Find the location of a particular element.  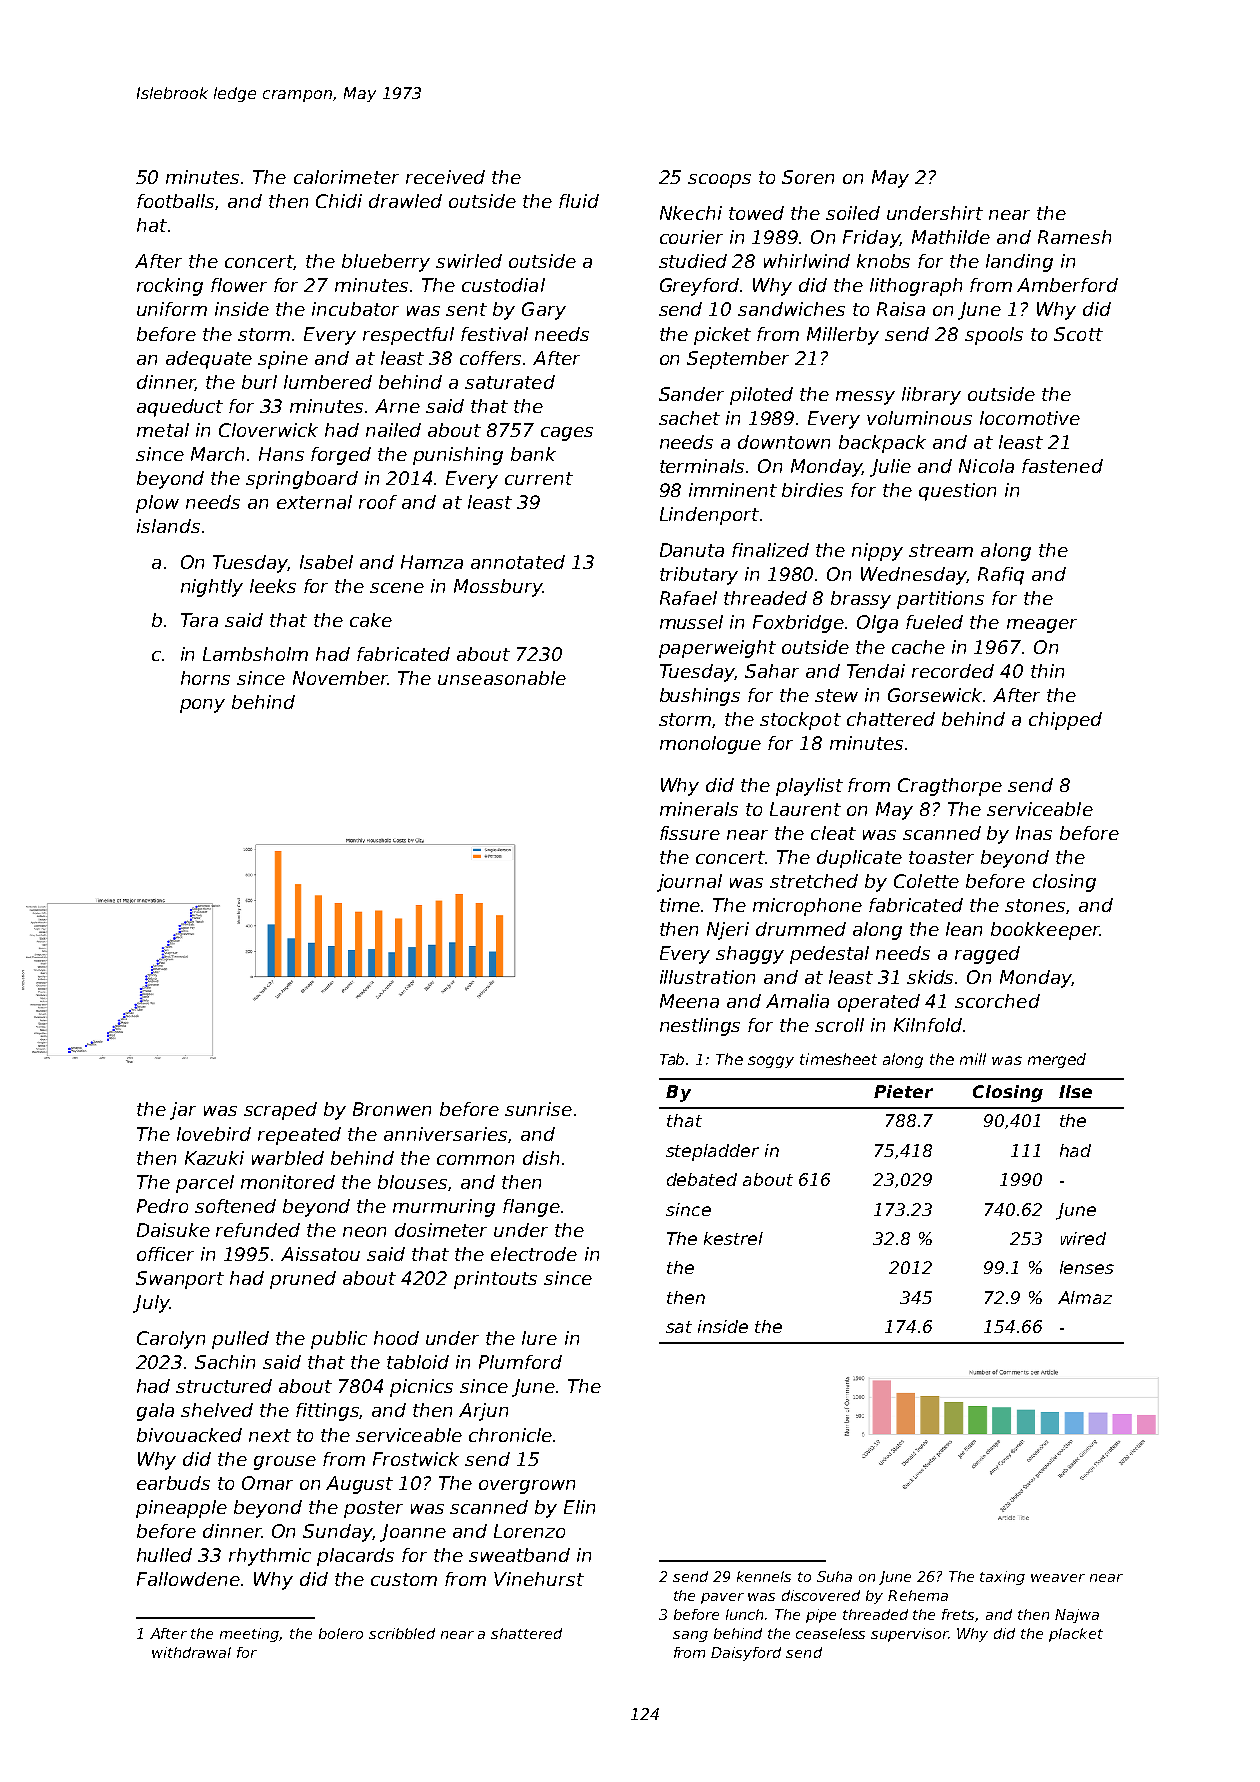

lean is located at coordinates (964, 929).
